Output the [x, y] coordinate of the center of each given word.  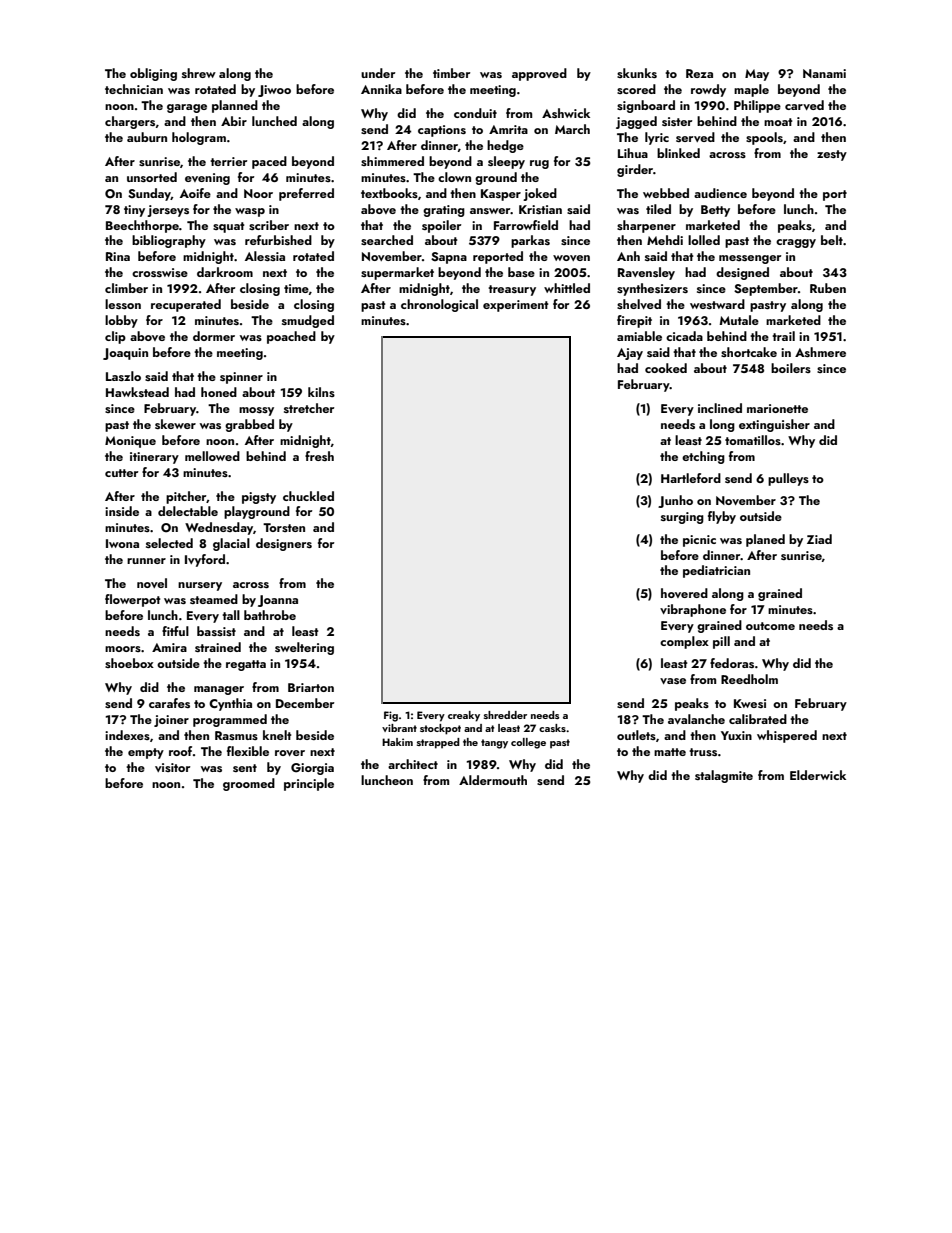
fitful [175, 631]
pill [721, 642]
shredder [505, 715]
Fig [391, 716]
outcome [770, 626]
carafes [169, 703]
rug [539, 164]
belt [832, 240]
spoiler [441, 226]
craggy [796, 243]
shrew [199, 73]
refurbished [278, 240]
